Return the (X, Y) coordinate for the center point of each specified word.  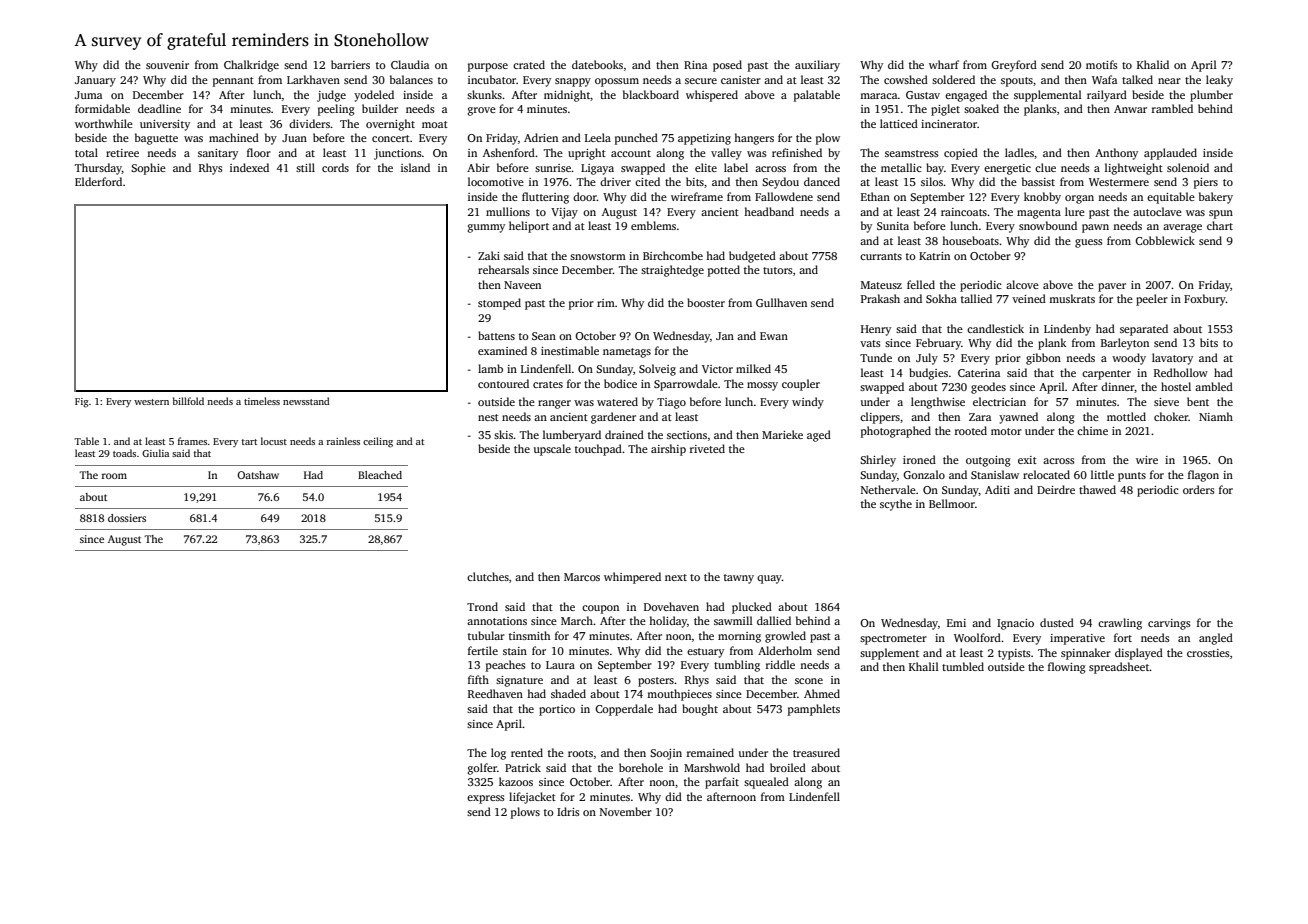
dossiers (127, 518)
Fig (82, 403)
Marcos (582, 577)
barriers (350, 64)
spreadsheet (1119, 668)
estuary (705, 653)
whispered (712, 96)
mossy (762, 386)
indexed (249, 167)
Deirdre (1056, 489)
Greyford (1014, 66)
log (498, 754)
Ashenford (509, 152)
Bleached (380, 475)
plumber (1211, 96)
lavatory (1172, 359)
